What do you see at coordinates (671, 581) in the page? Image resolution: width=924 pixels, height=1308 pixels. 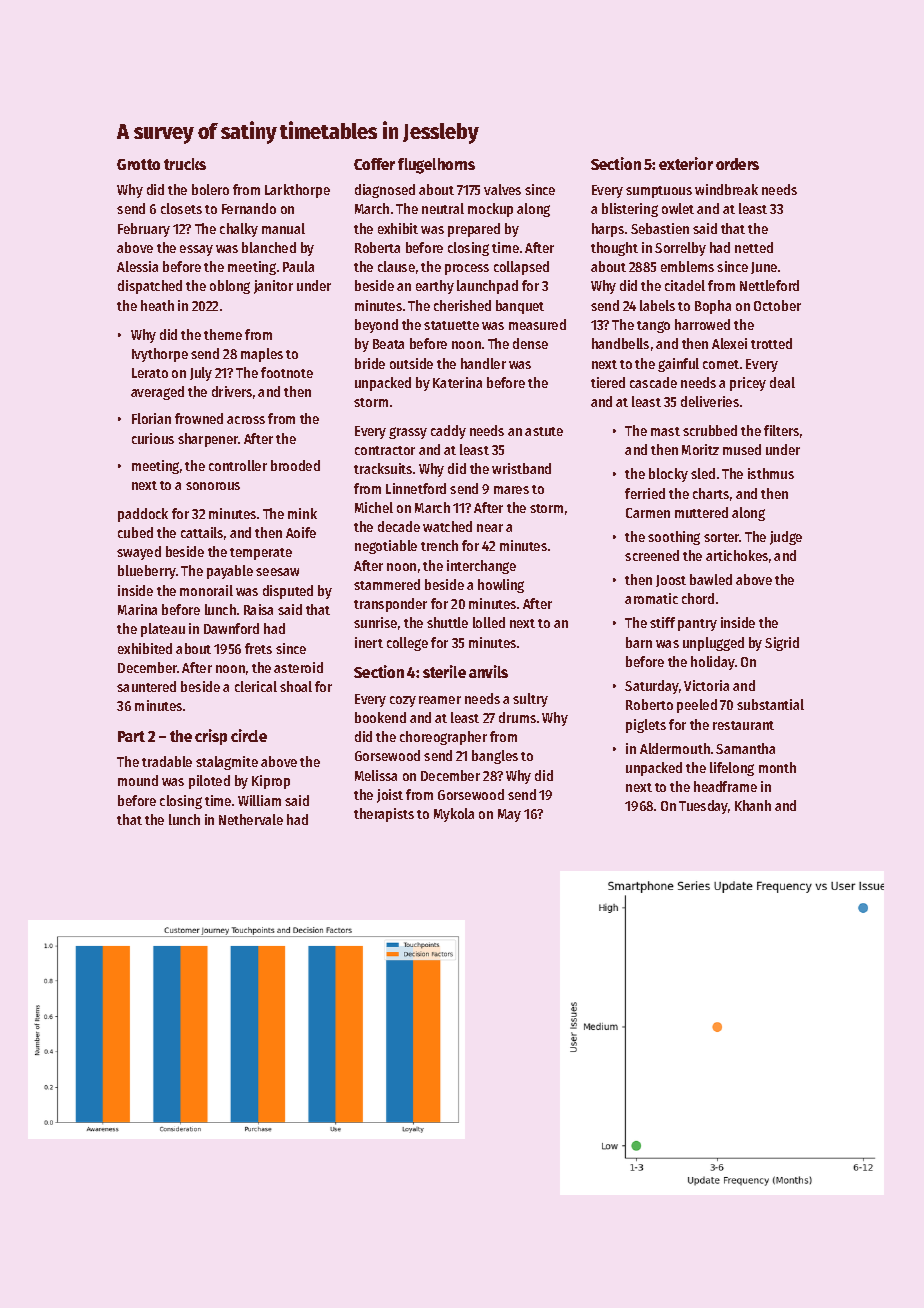 I see `Joost` at bounding box center [671, 581].
